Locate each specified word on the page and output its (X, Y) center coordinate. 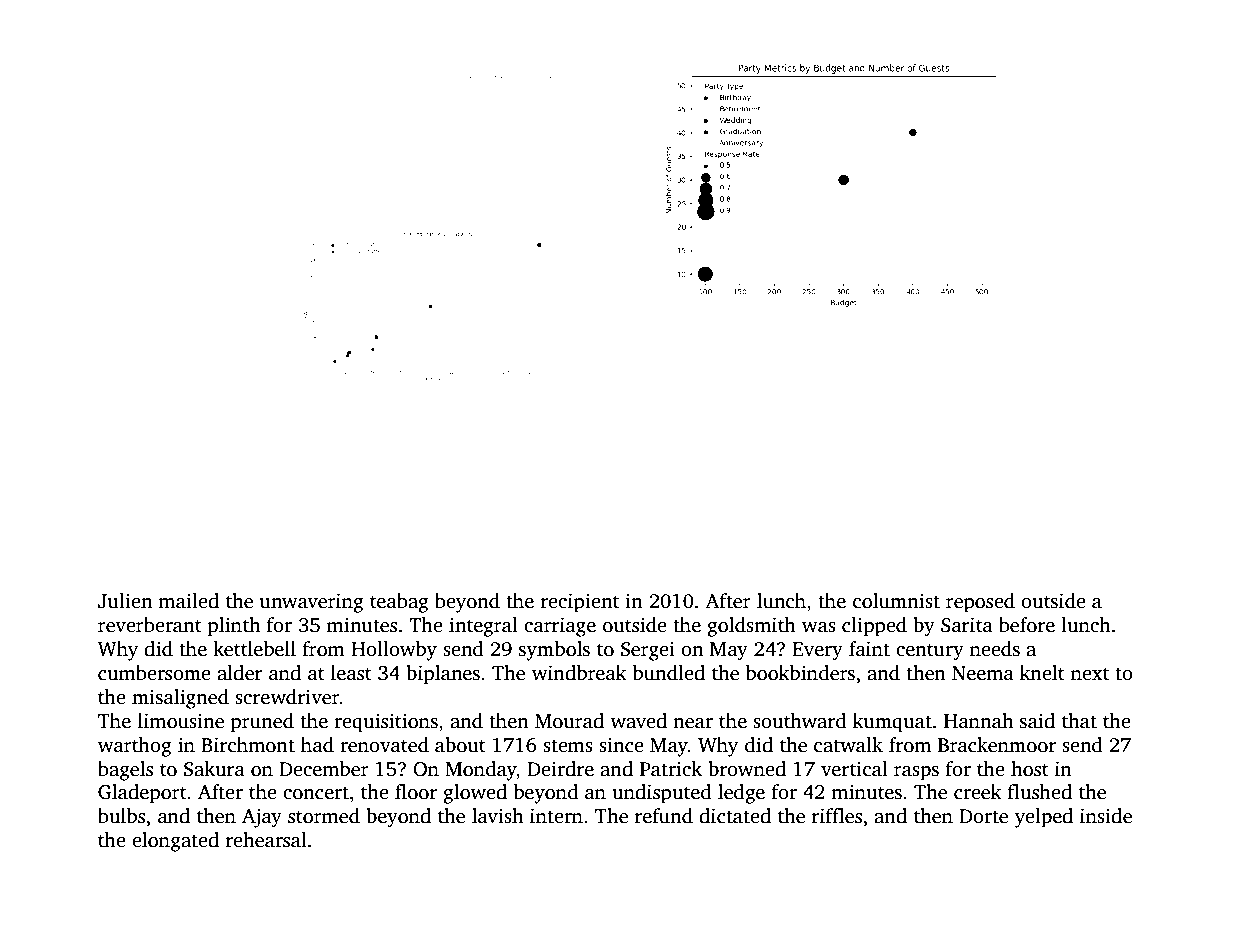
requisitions (386, 723)
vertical (854, 769)
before (1027, 625)
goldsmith (751, 627)
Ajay (262, 818)
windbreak (579, 673)
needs (995, 649)
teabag (399, 603)
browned (747, 769)
